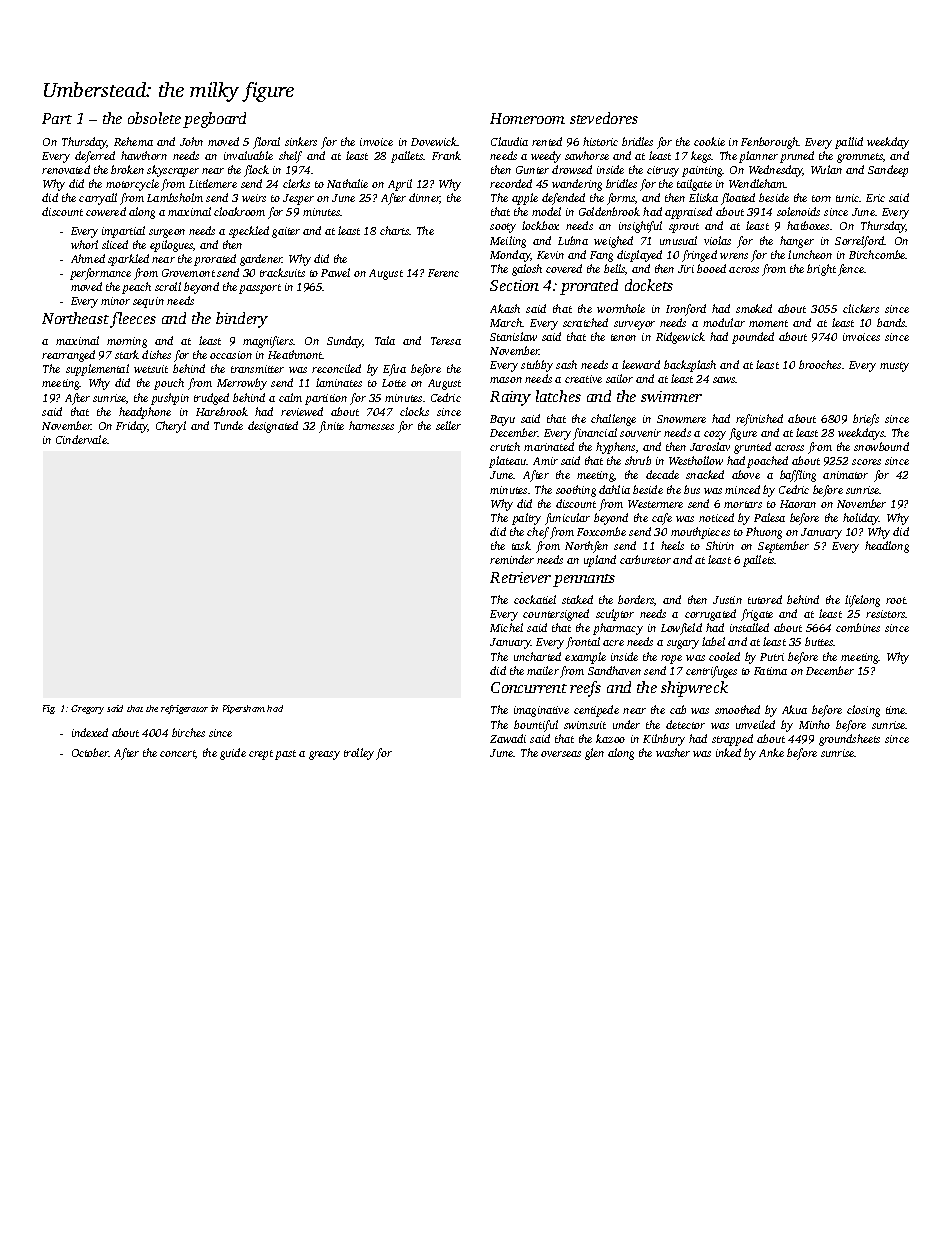  Describe the element at coordinates (81, 439) in the page. I see `Cindervale` at that location.
